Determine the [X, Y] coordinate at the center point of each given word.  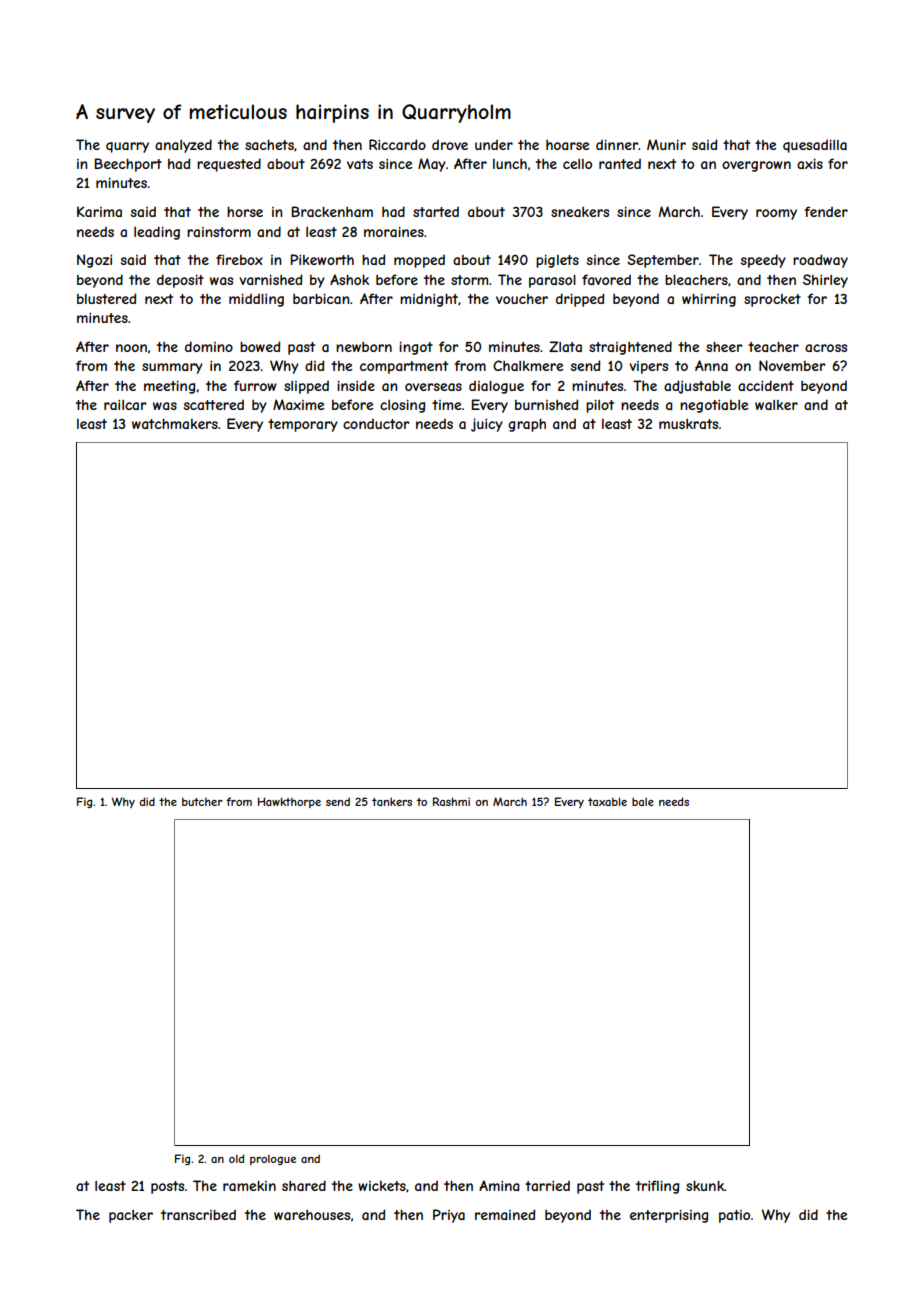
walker [776, 405]
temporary [303, 425]
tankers [392, 802]
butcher [202, 802]
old [236, 1158]
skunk [705, 1186]
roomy [776, 214]
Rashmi [451, 801]
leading [157, 233]
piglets [557, 261]
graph [527, 425]
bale [643, 802]
